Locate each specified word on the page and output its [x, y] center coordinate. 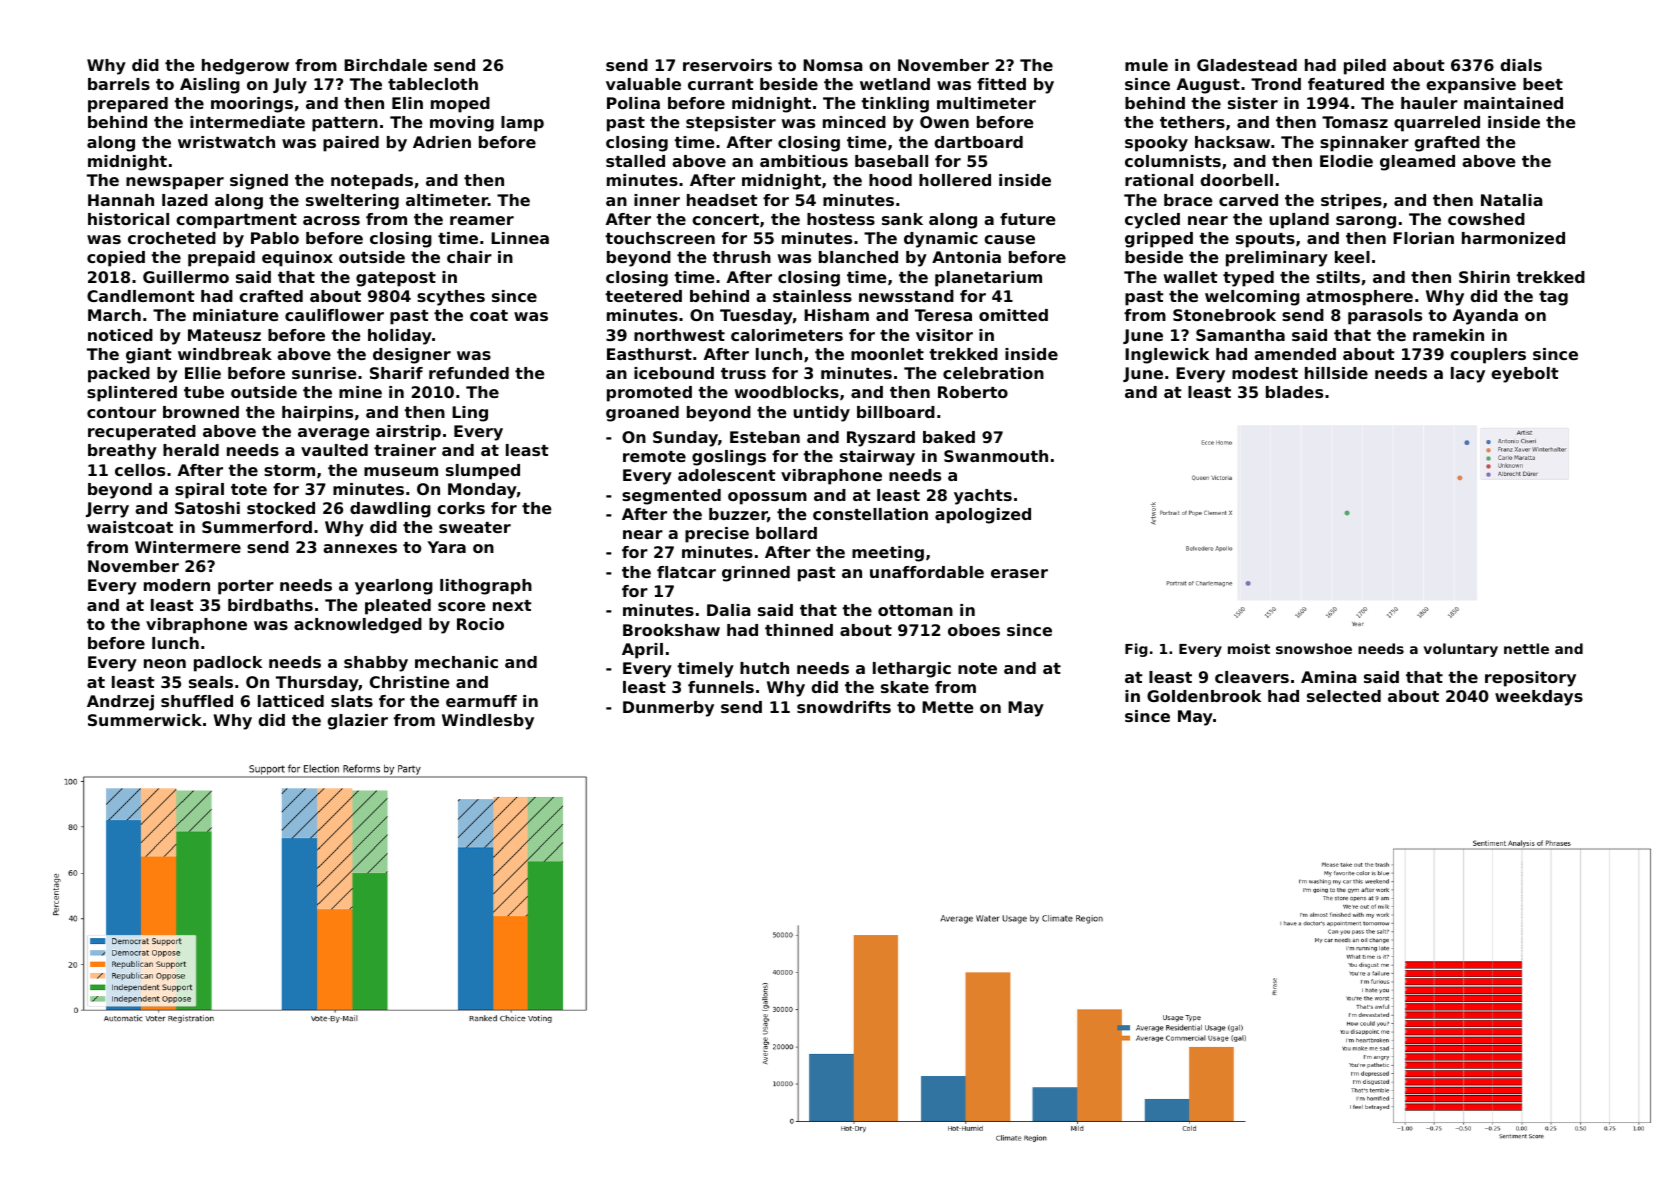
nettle [1526, 648]
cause [1009, 239]
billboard [896, 412]
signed [259, 182]
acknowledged [358, 626]
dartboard [978, 142]
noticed [120, 335]
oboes [974, 630]
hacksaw [1232, 142]
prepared [128, 105]
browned [201, 412]
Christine [410, 682]
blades [1294, 392]
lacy [1468, 375]
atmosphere [1359, 298]
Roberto [973, 392]
